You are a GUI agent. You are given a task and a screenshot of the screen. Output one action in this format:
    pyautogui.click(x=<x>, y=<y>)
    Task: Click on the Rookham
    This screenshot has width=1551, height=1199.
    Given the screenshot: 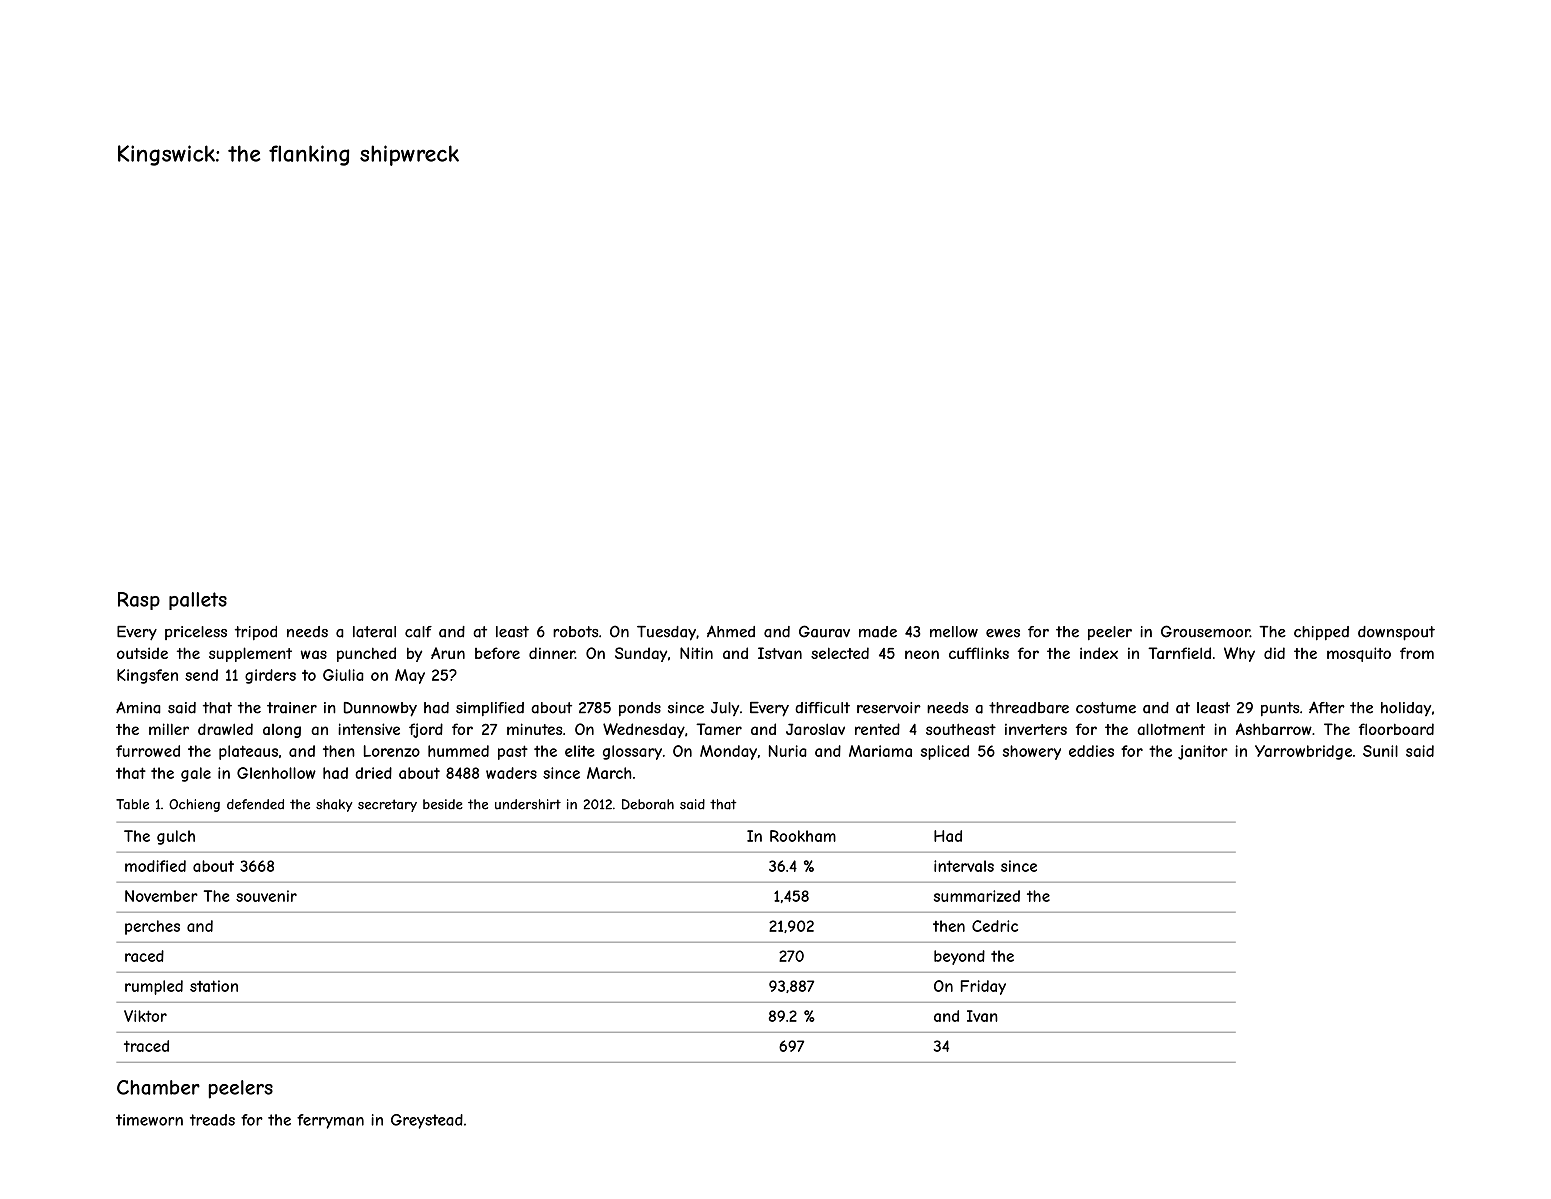 What is the action you would take?
    pyautogui.click(x=803, y=836)
